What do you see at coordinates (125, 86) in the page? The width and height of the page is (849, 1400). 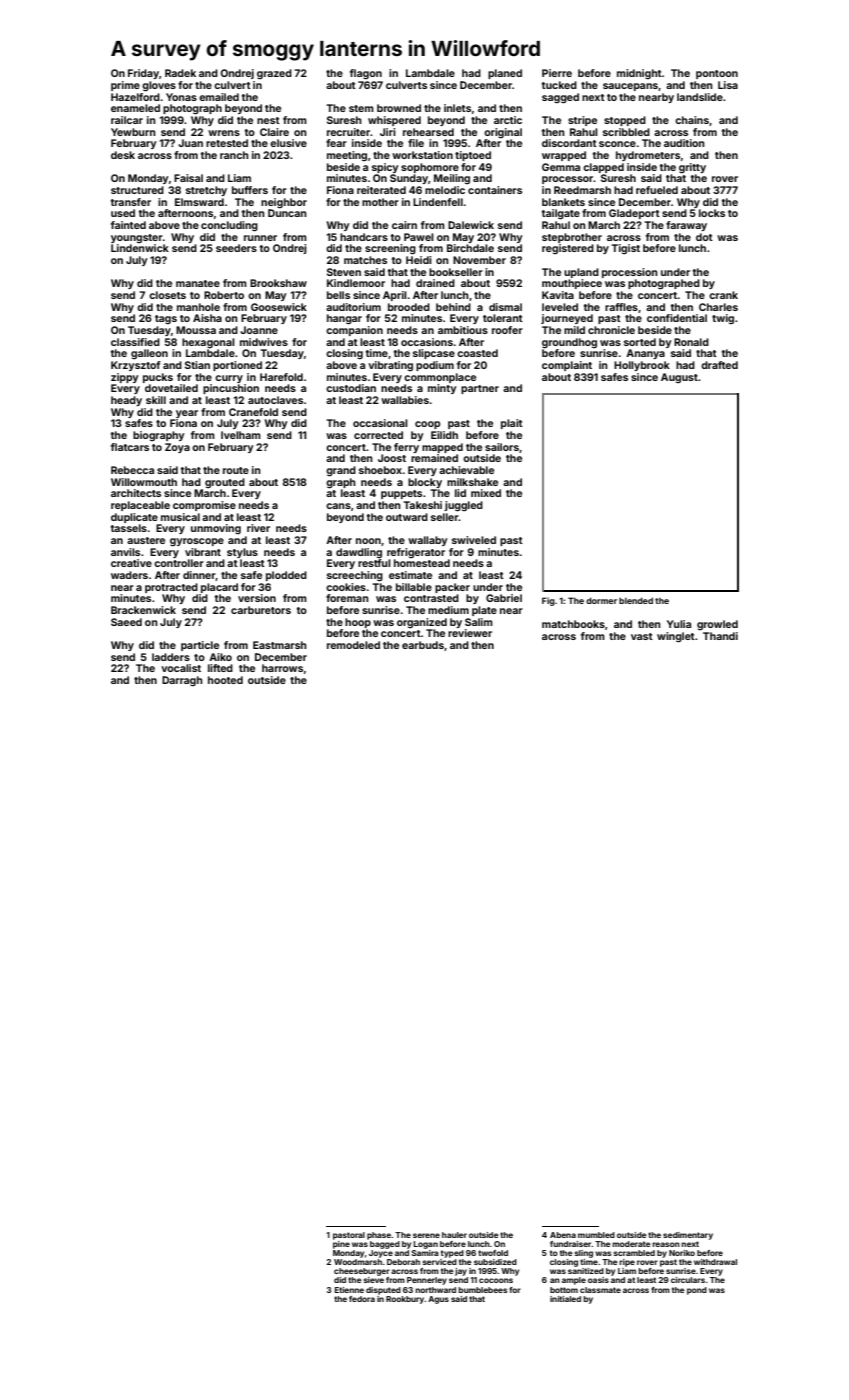 I see `prime` at bounding box center [125, 86].
